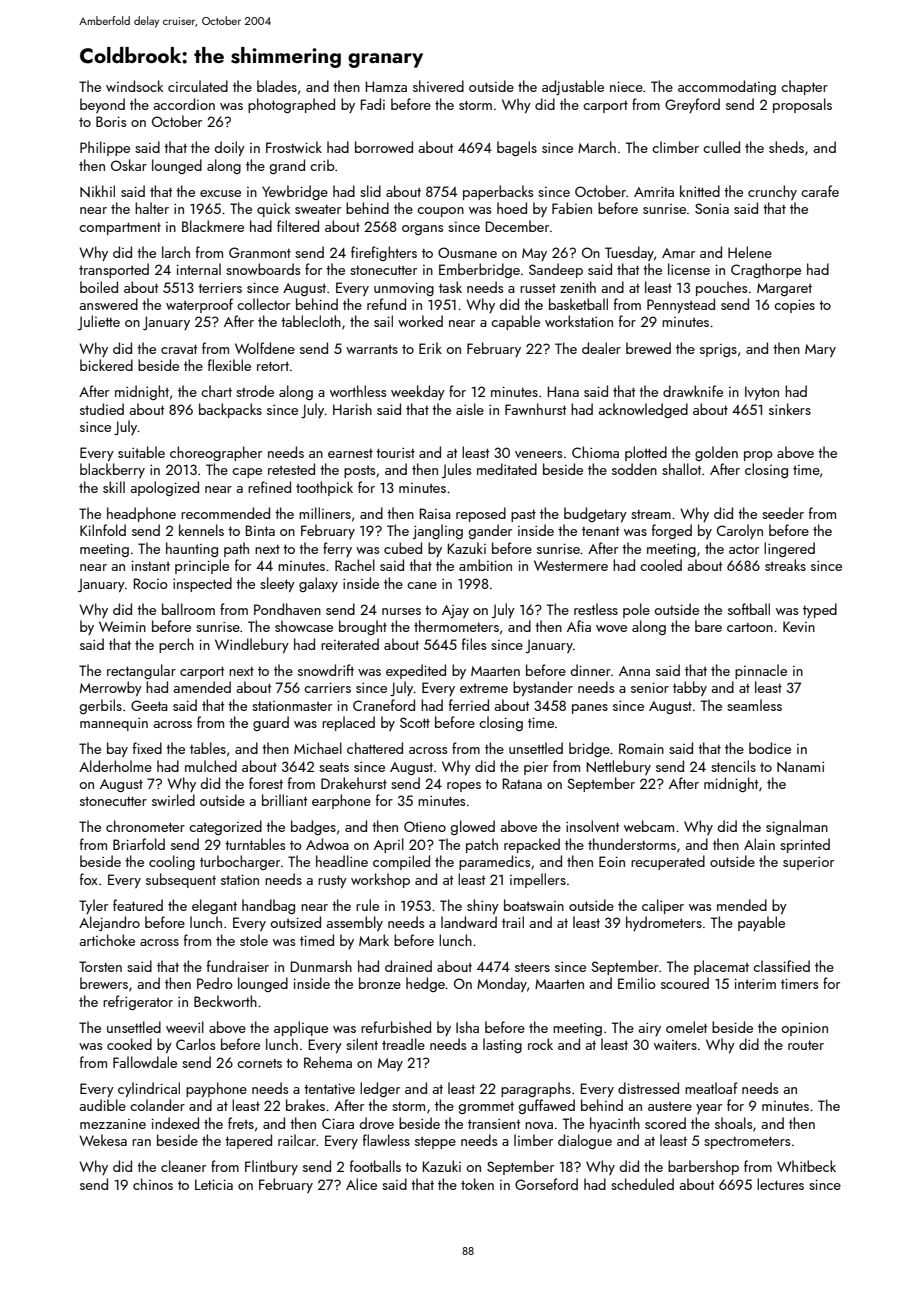  Describe the element at coordinates (198, 86) in the screenshot. I see `circulated` at that location.
